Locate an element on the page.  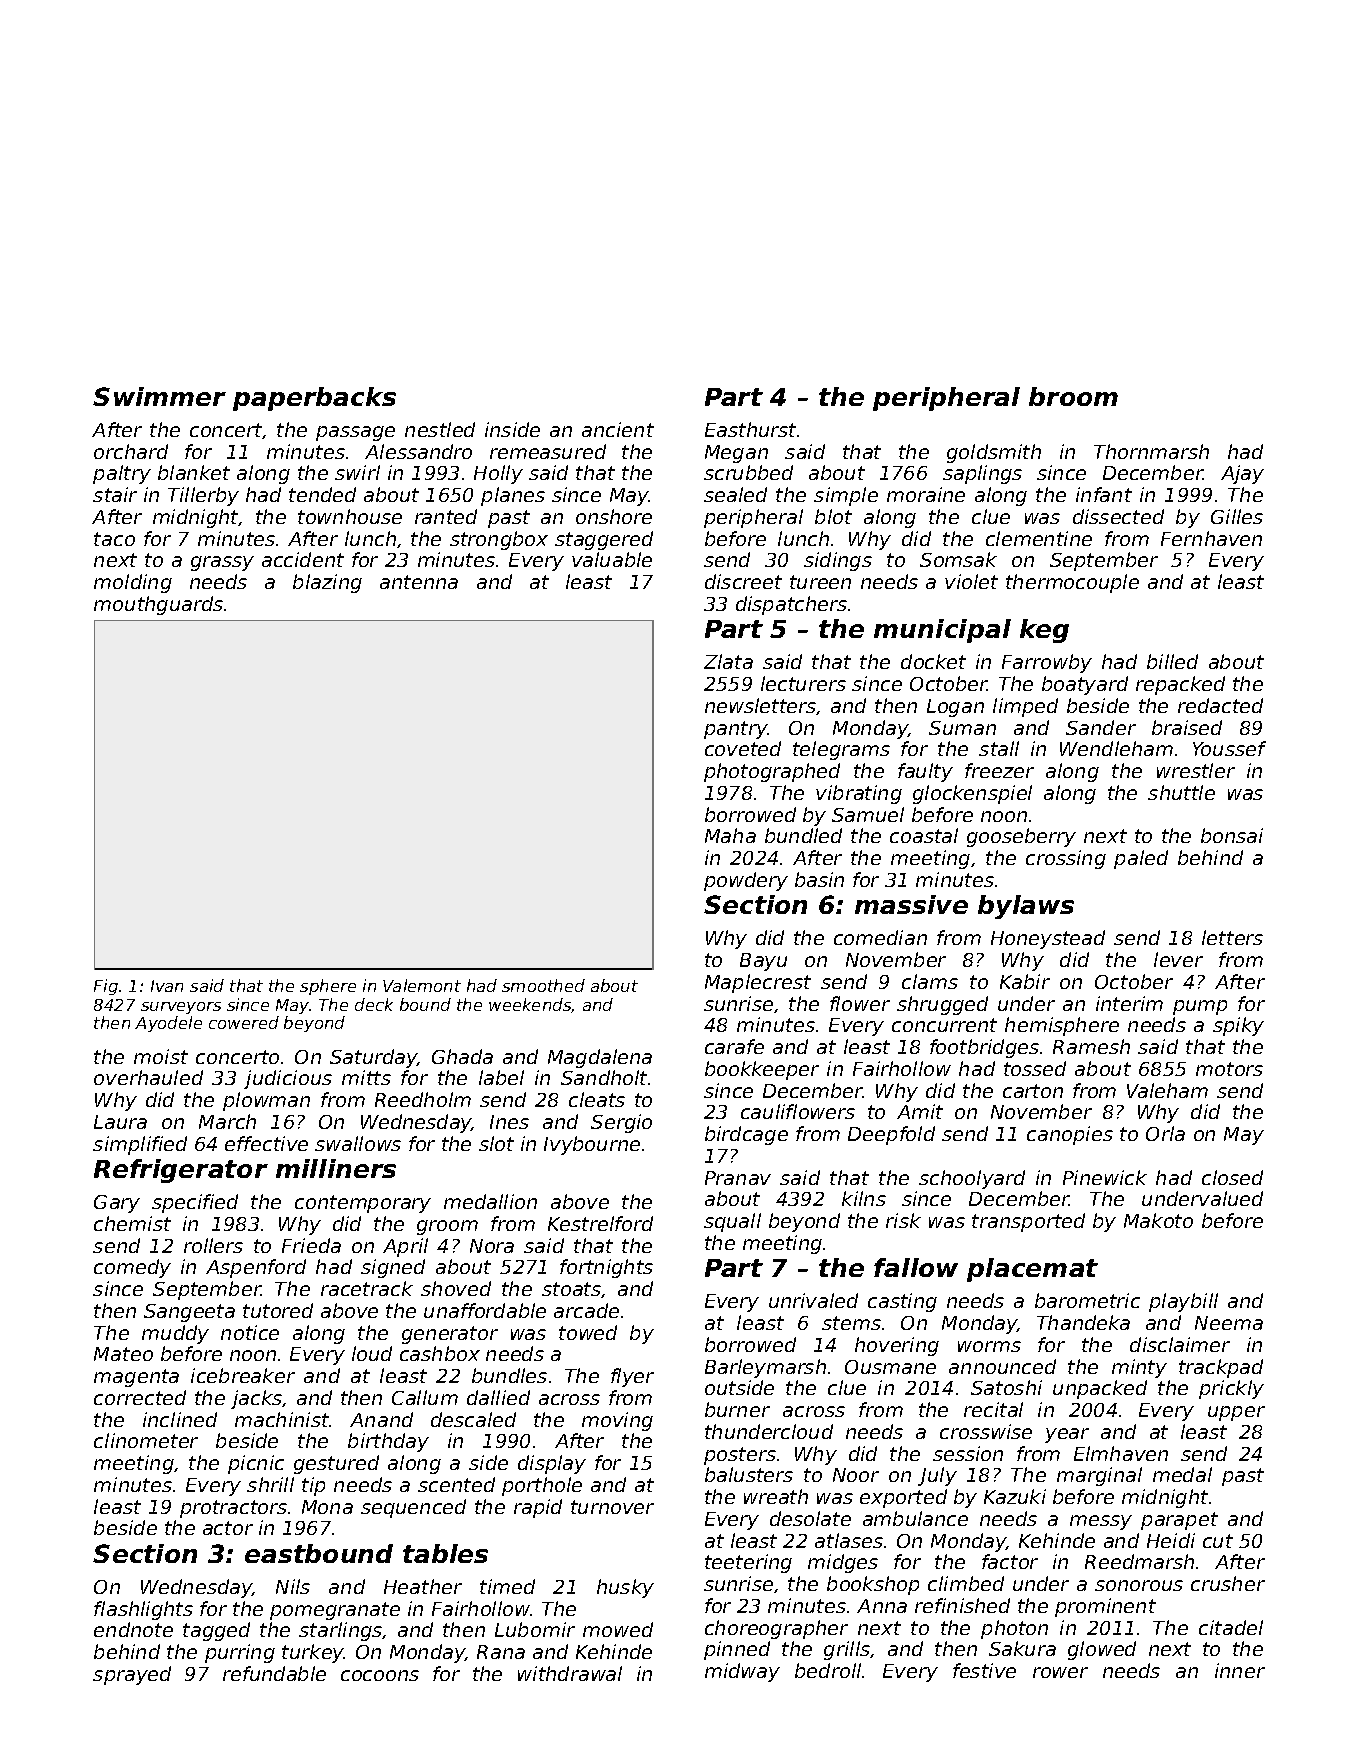
thermocouple is located at coordinates (1072, 583).
